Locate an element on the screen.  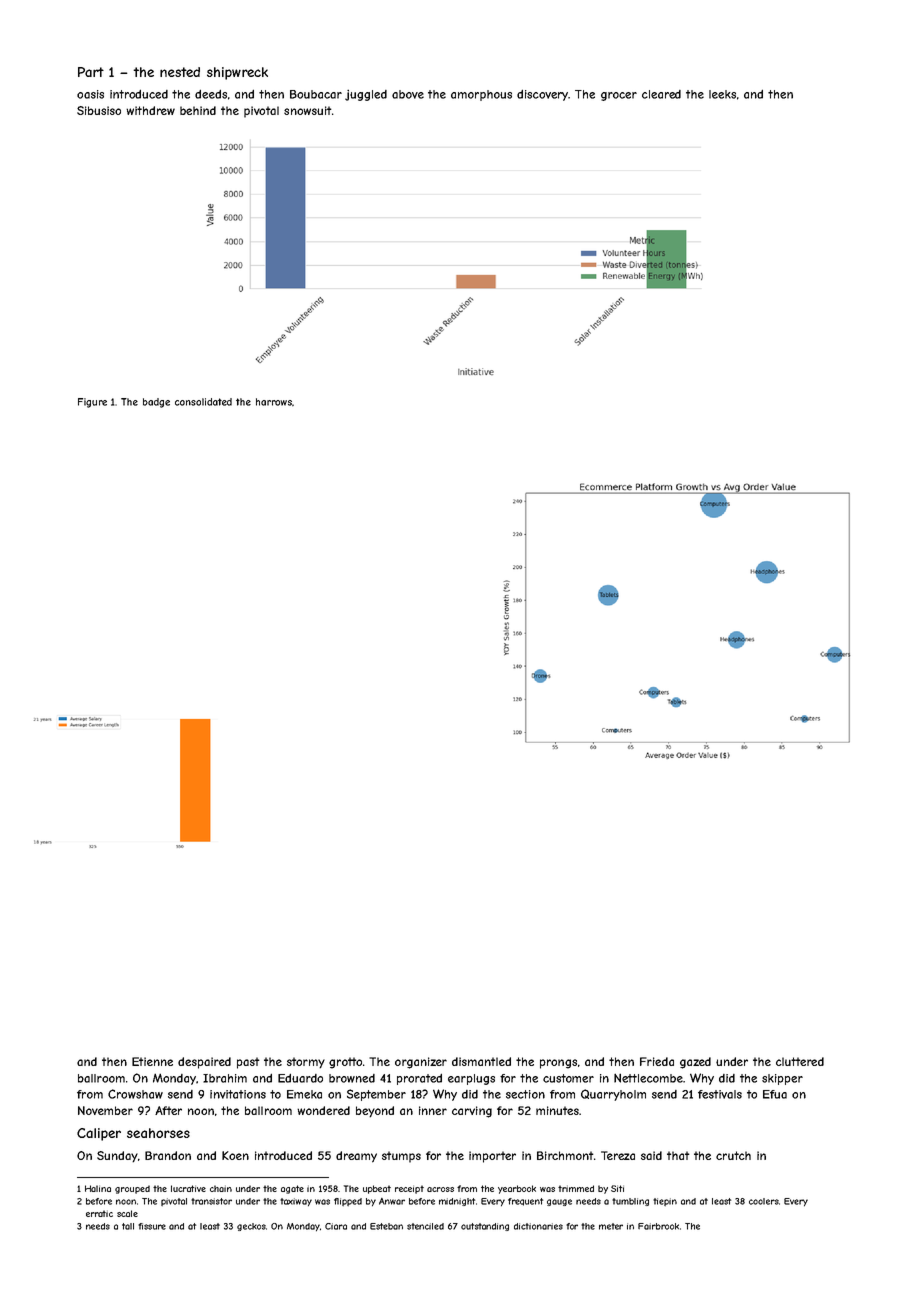
consolidated is located at coordinates (203, 402).
